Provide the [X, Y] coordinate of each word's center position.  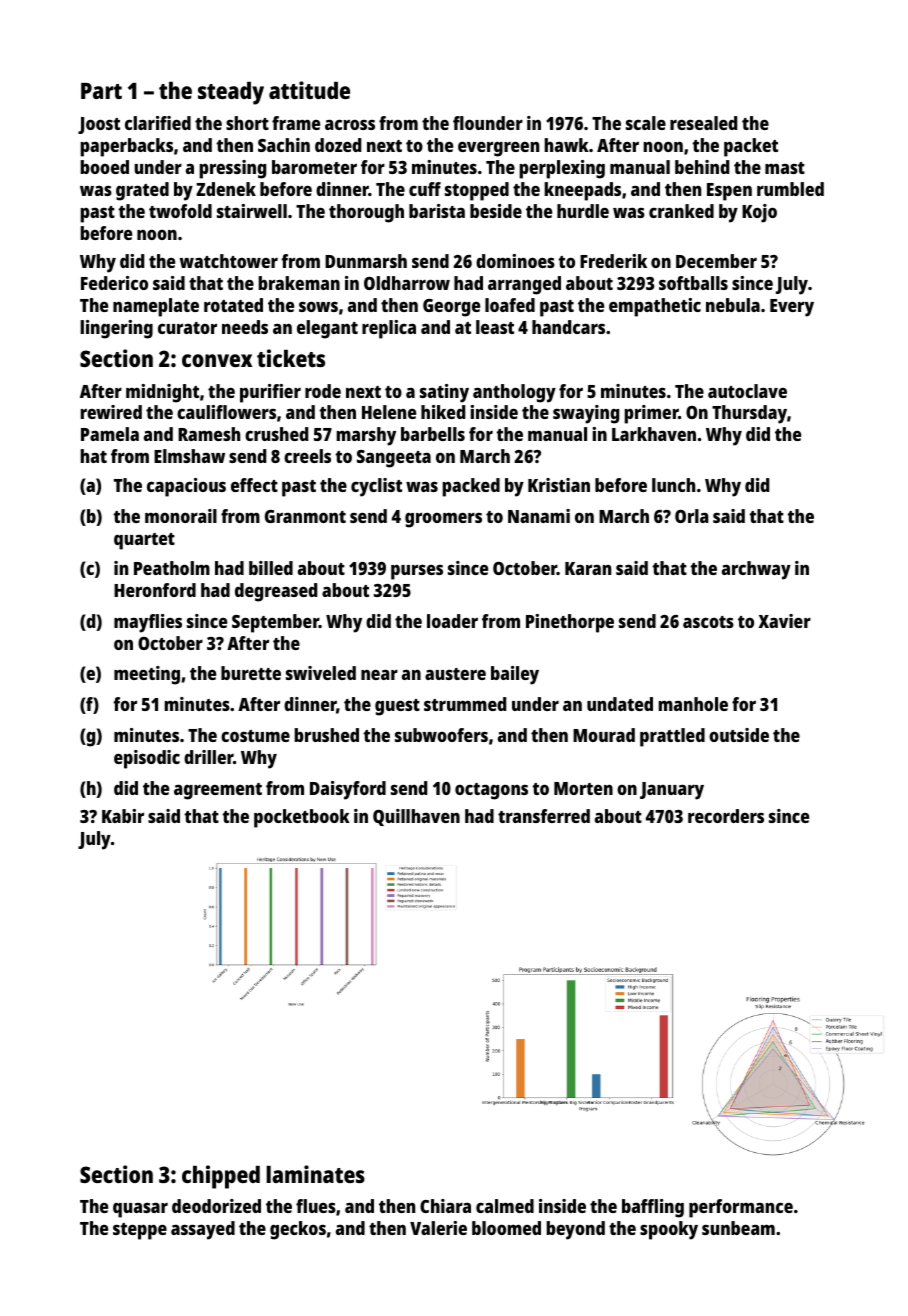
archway [756, 570]
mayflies [148, 623]
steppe [140, 1231]
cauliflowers [226, 412]
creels [307, 456]
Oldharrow [407, 283]
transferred [544, 816]
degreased [276, 592]
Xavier [784, 621]
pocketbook [302, 818]
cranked [681, 211]
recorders [726, 816]
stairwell [252, 211]
